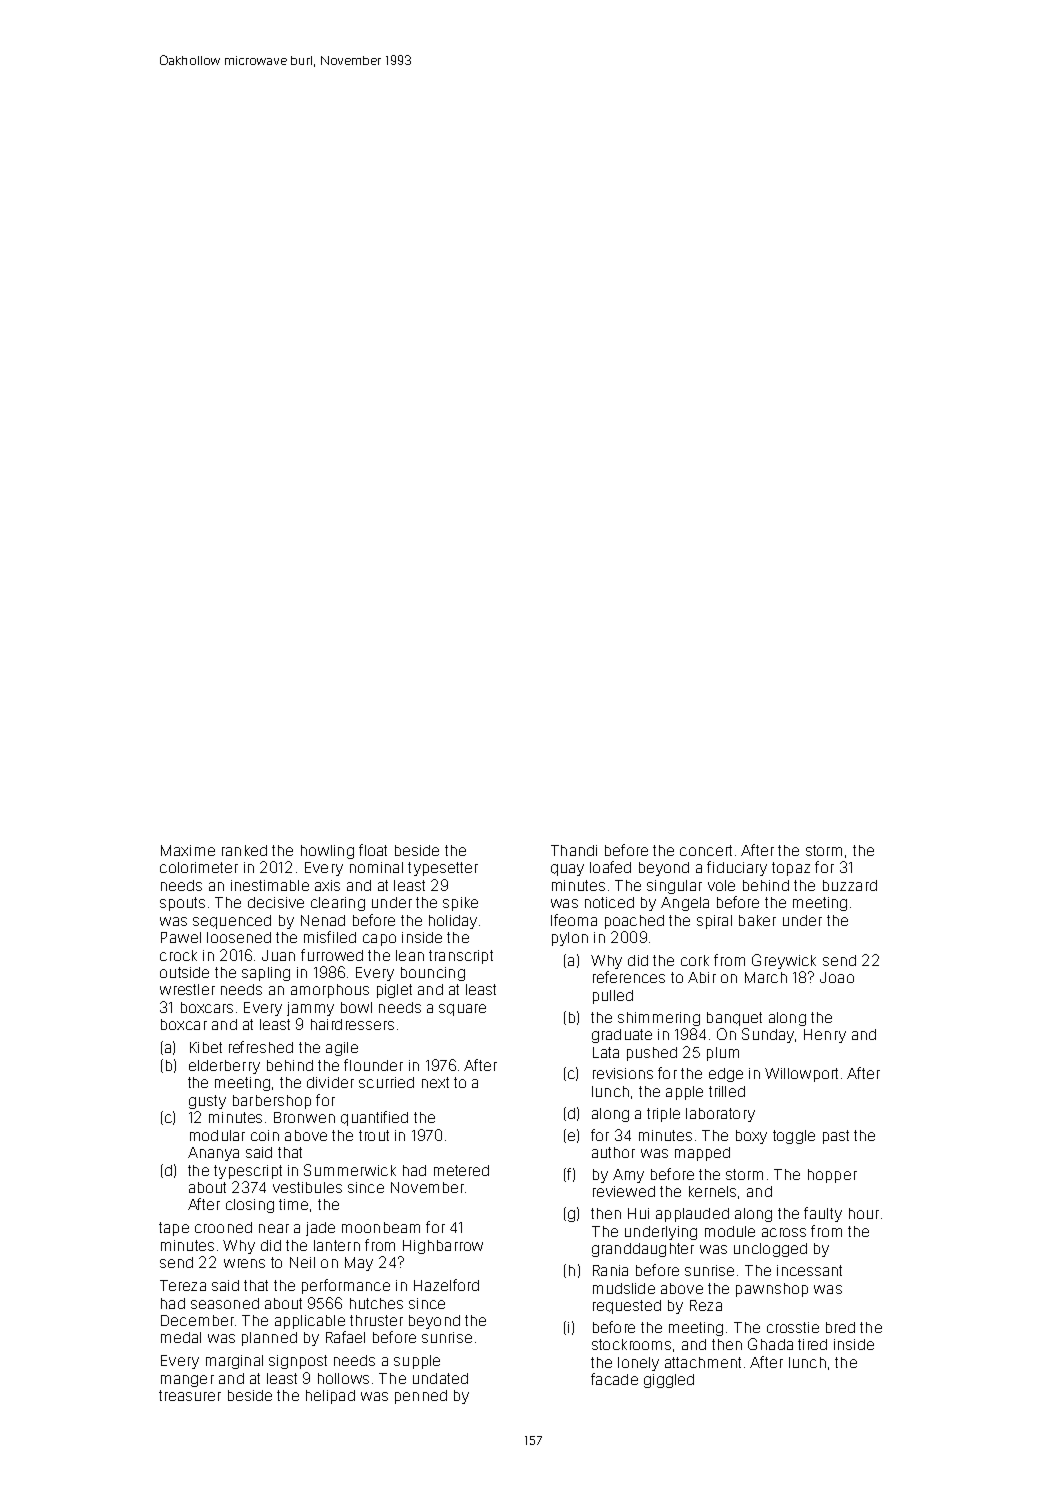 The height and width of the image is (1488, 1048). Describe the element at coordinates (574, 850) in the image. I see `Thandi` at that location.
